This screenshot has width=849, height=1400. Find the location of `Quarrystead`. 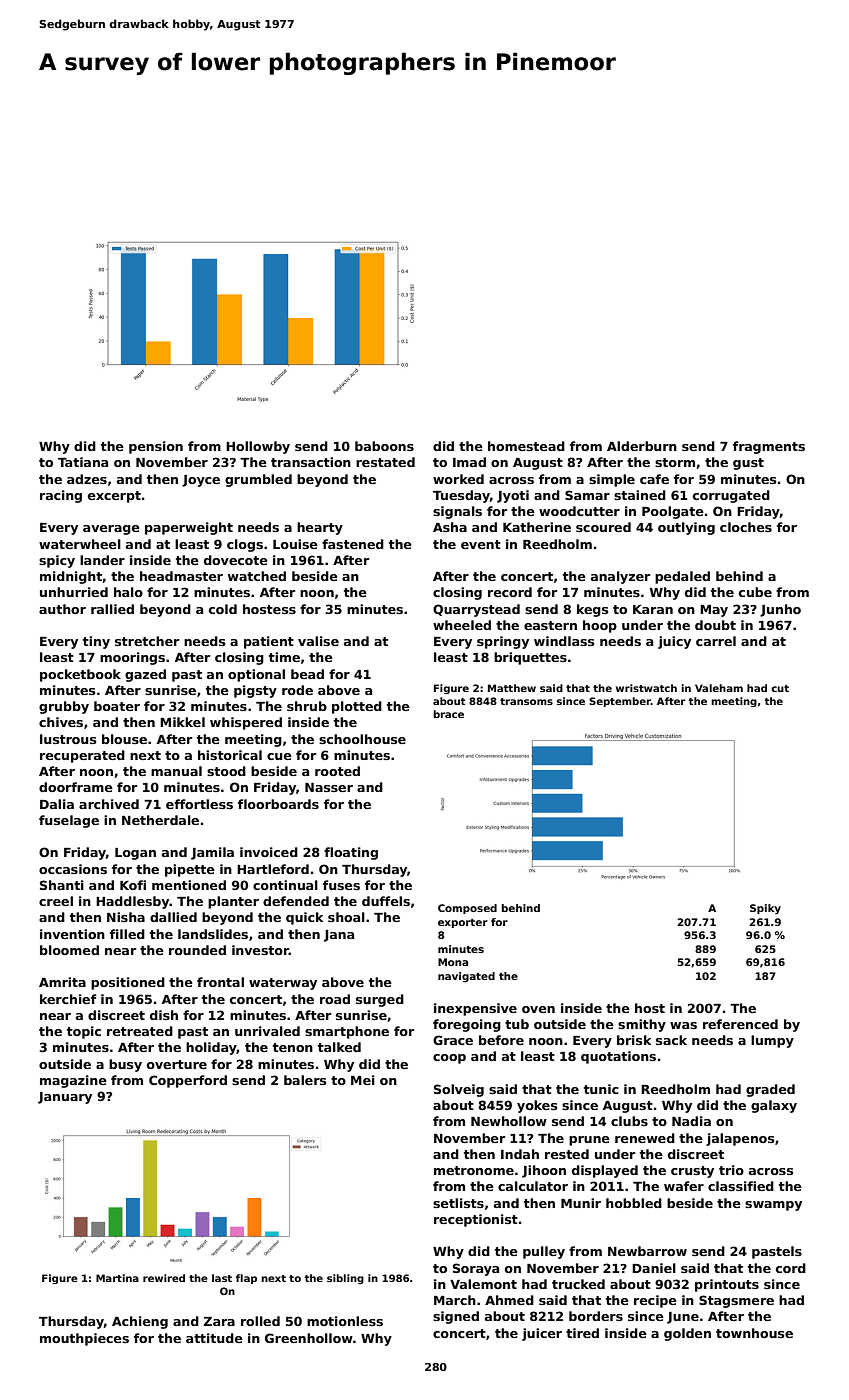

Quarrystead is located at coordinates (476, 610).
